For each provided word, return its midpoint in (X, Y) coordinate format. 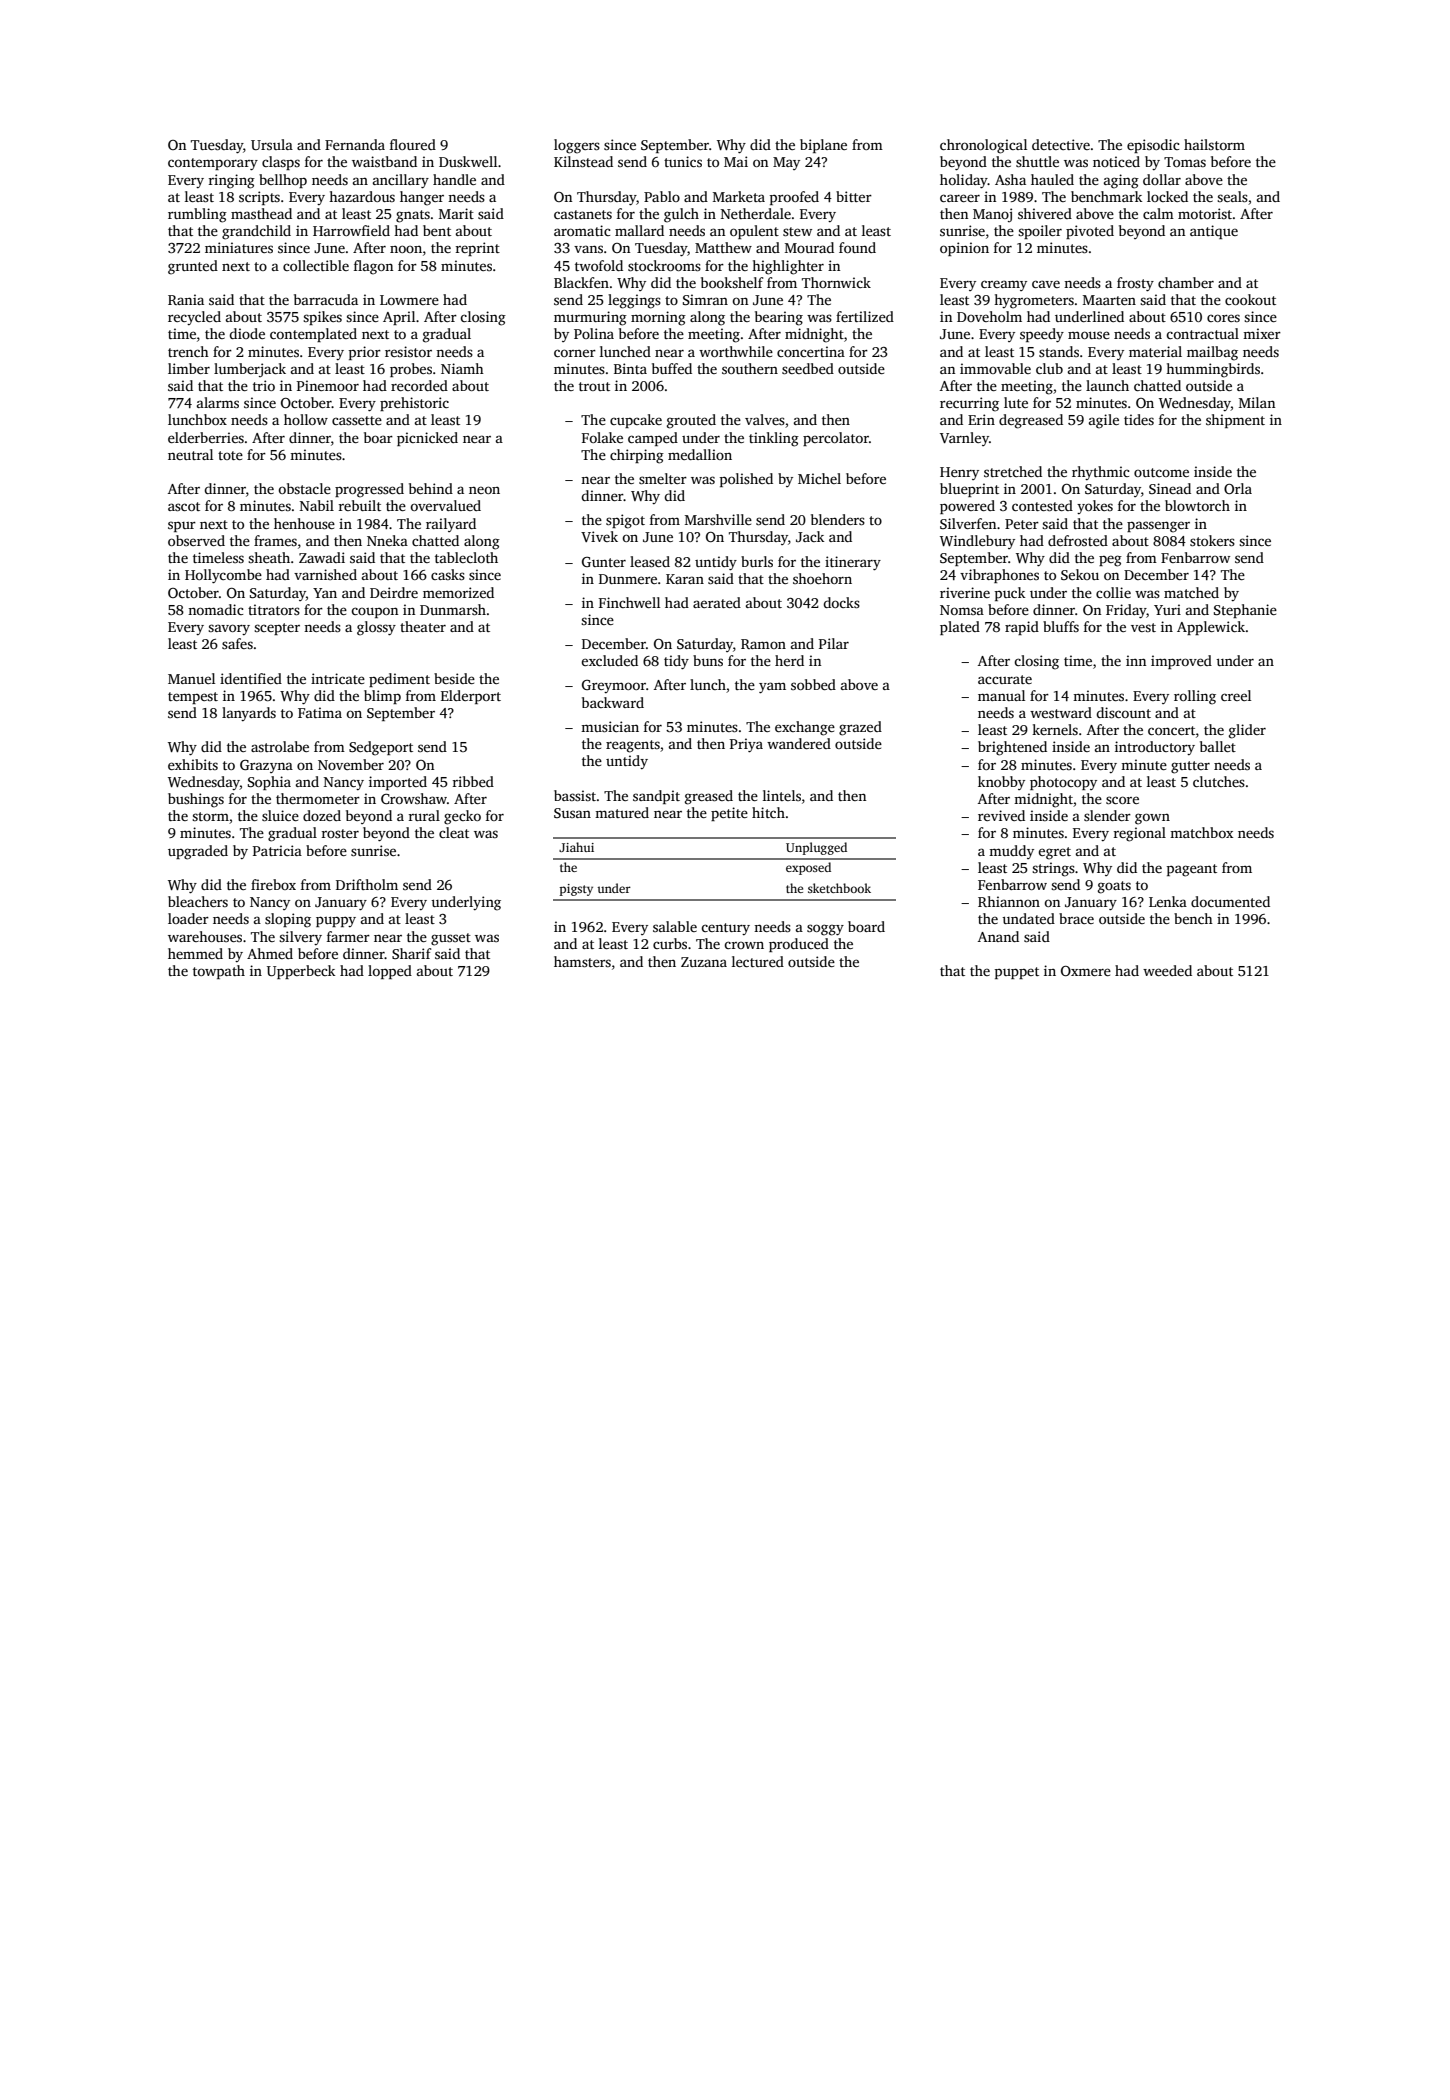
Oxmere (1086, 971)
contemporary (213, 164)
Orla (1238, 488)
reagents (633, 746)
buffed (672, 368)
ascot (184, 506)
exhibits (193, 764)
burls (757, 561)
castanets (583, 214)
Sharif (411, 953)
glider (1247, 731)
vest (1143, 627)
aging (1121, 181)
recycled (194, 318)
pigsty (576, 890)
